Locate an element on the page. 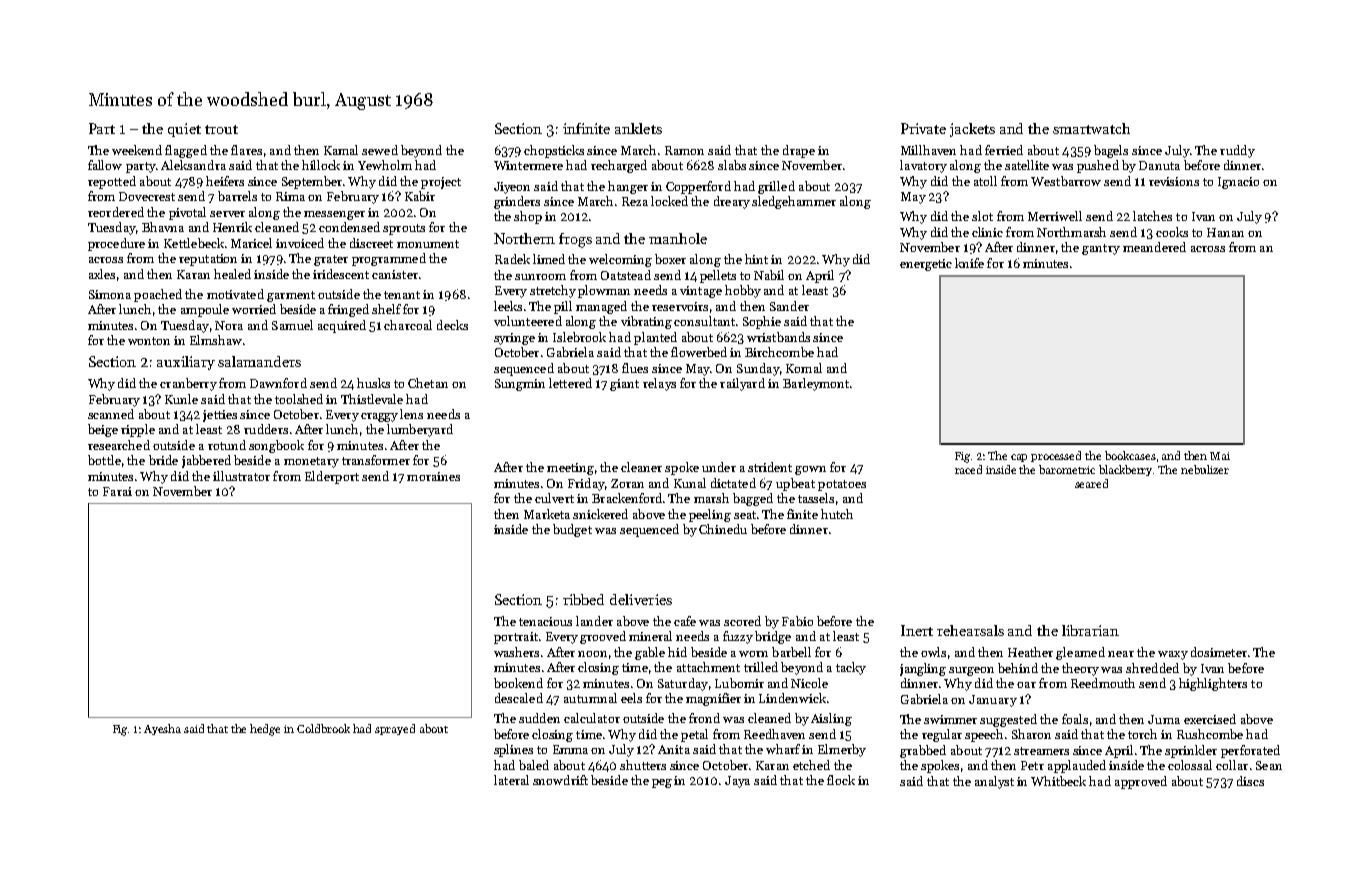  moraines is located at coordinates (433, 476).
